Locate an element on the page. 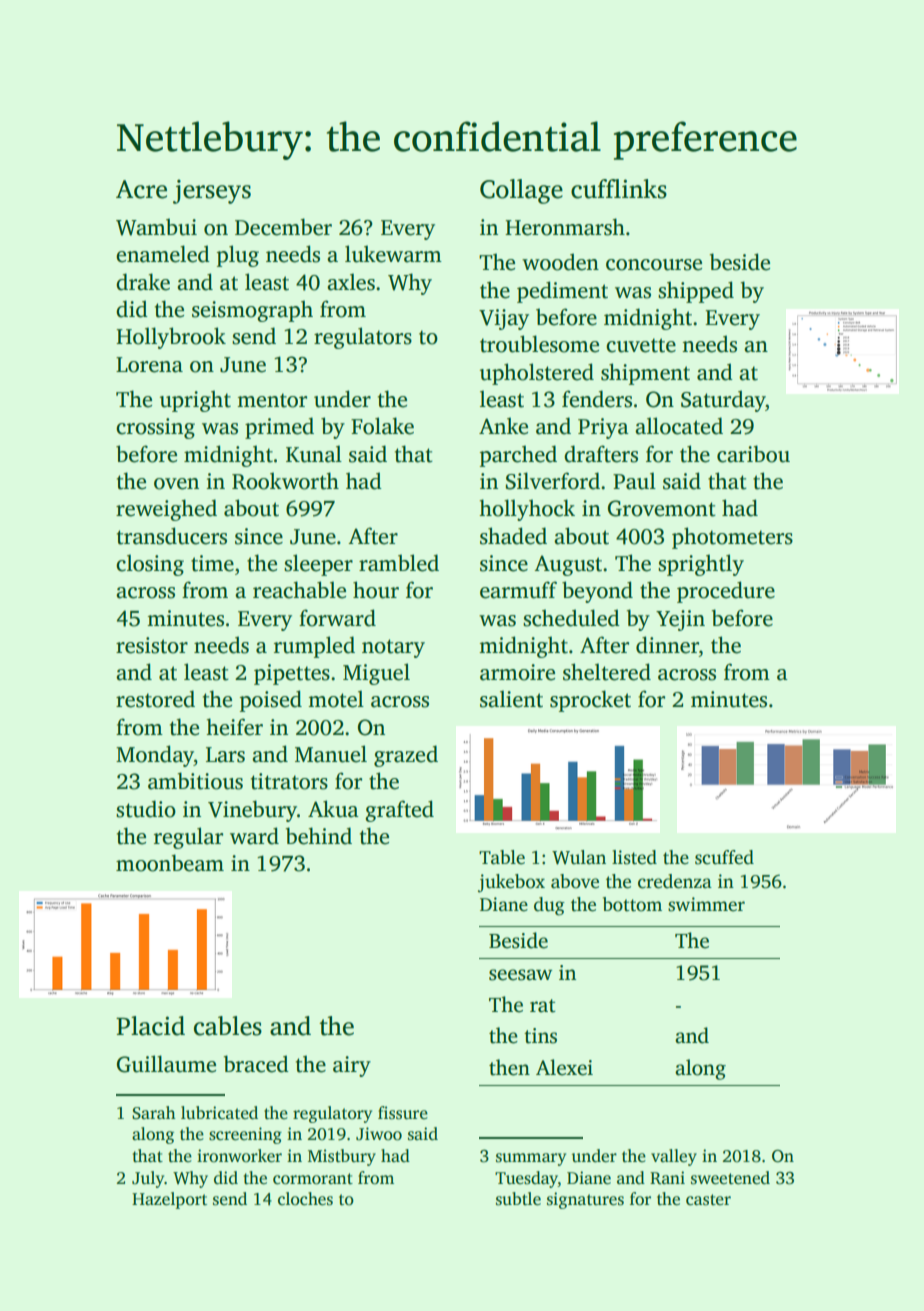  caster is located at coordinates (708, 1200).
